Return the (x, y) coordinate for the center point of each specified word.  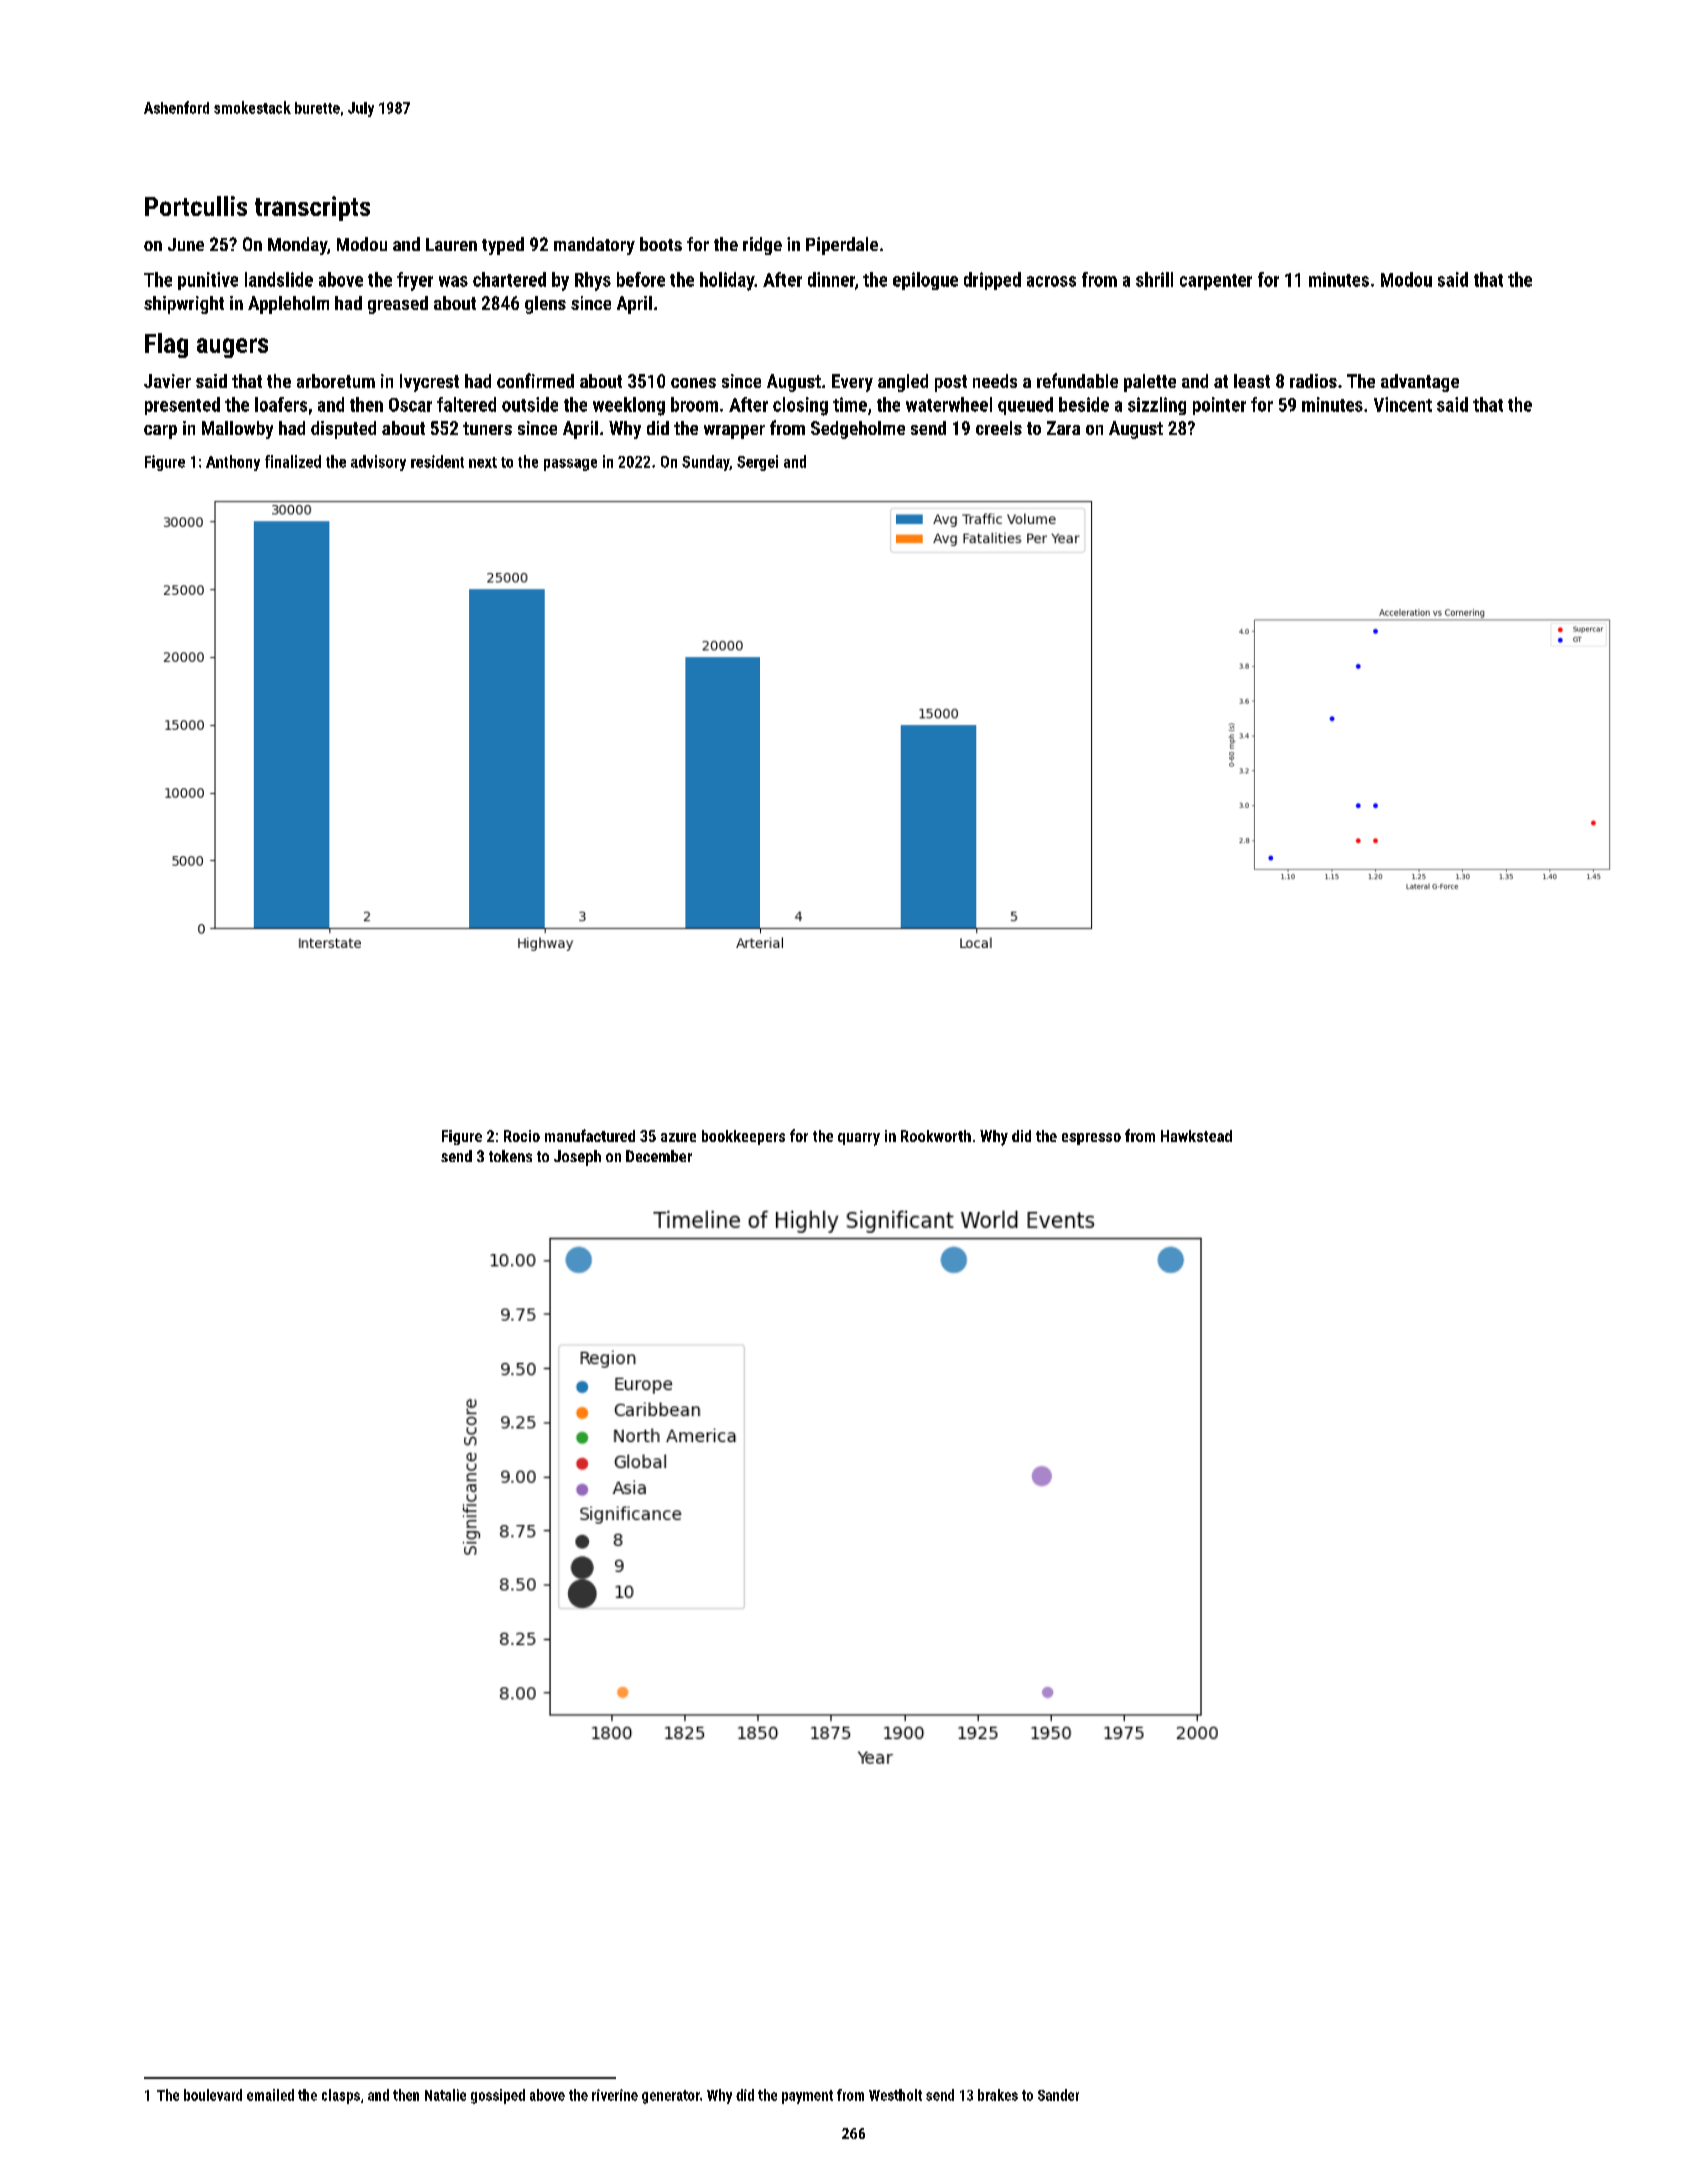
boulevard (213, 2095)
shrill (1154, 279)
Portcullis (196, 206)
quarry (859, 1139)
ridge (762, 246)
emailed (270, 2095)
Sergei (757, 463)
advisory (378, 463)
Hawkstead (1196, 1136)
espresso (1091, 1139)
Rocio (522, 1136)
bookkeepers (743, 1137)
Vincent (1403, 404)
